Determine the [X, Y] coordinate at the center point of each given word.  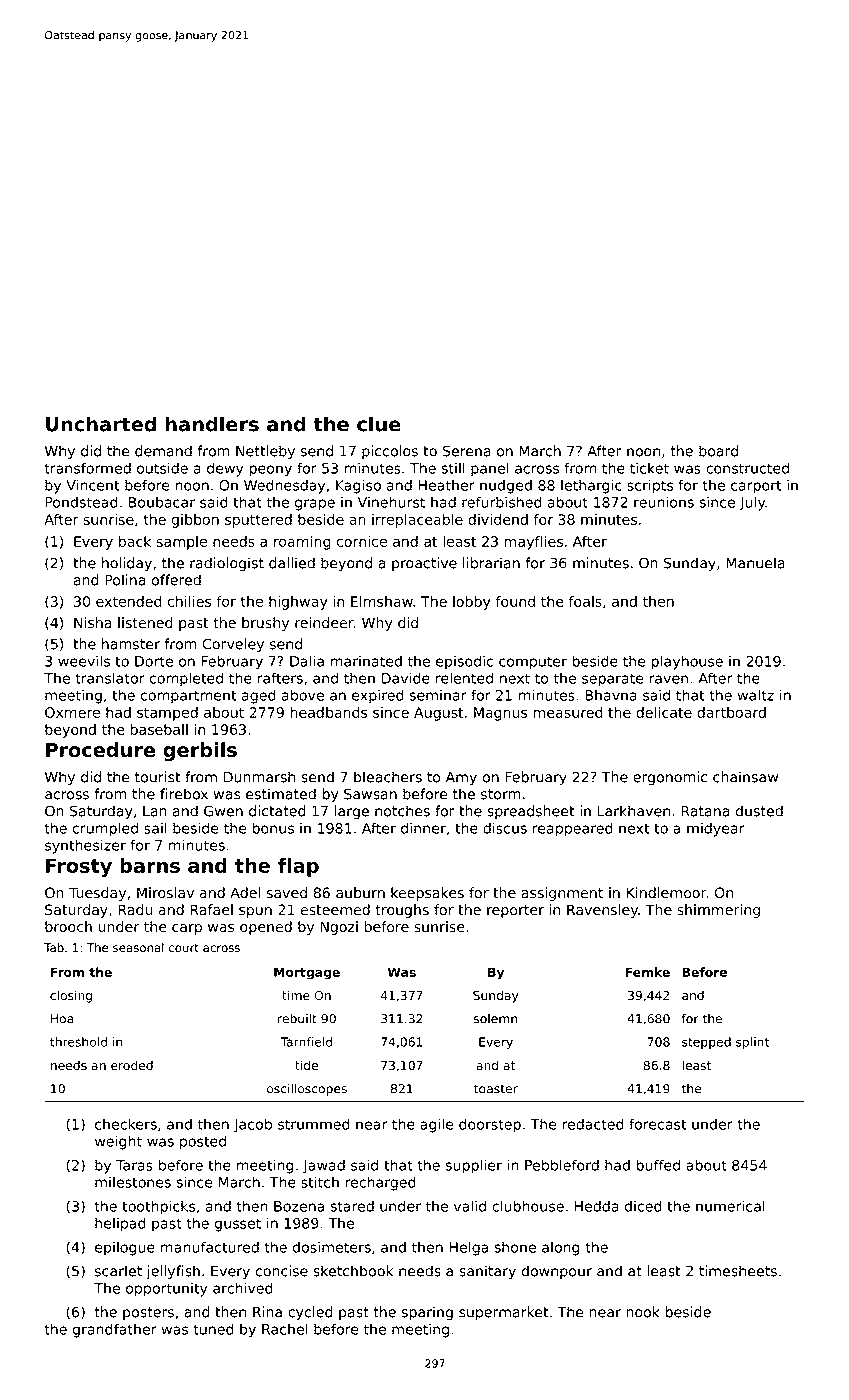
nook [643, 1312]
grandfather [115, 1330]
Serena [467, 451]
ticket [649, 468]
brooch [68, 926]
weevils [84, 661]
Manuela [755, 563]
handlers [212, 424]
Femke [648, 972]
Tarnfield [306, 1042]
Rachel [285, 1329]
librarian [491, 563]
